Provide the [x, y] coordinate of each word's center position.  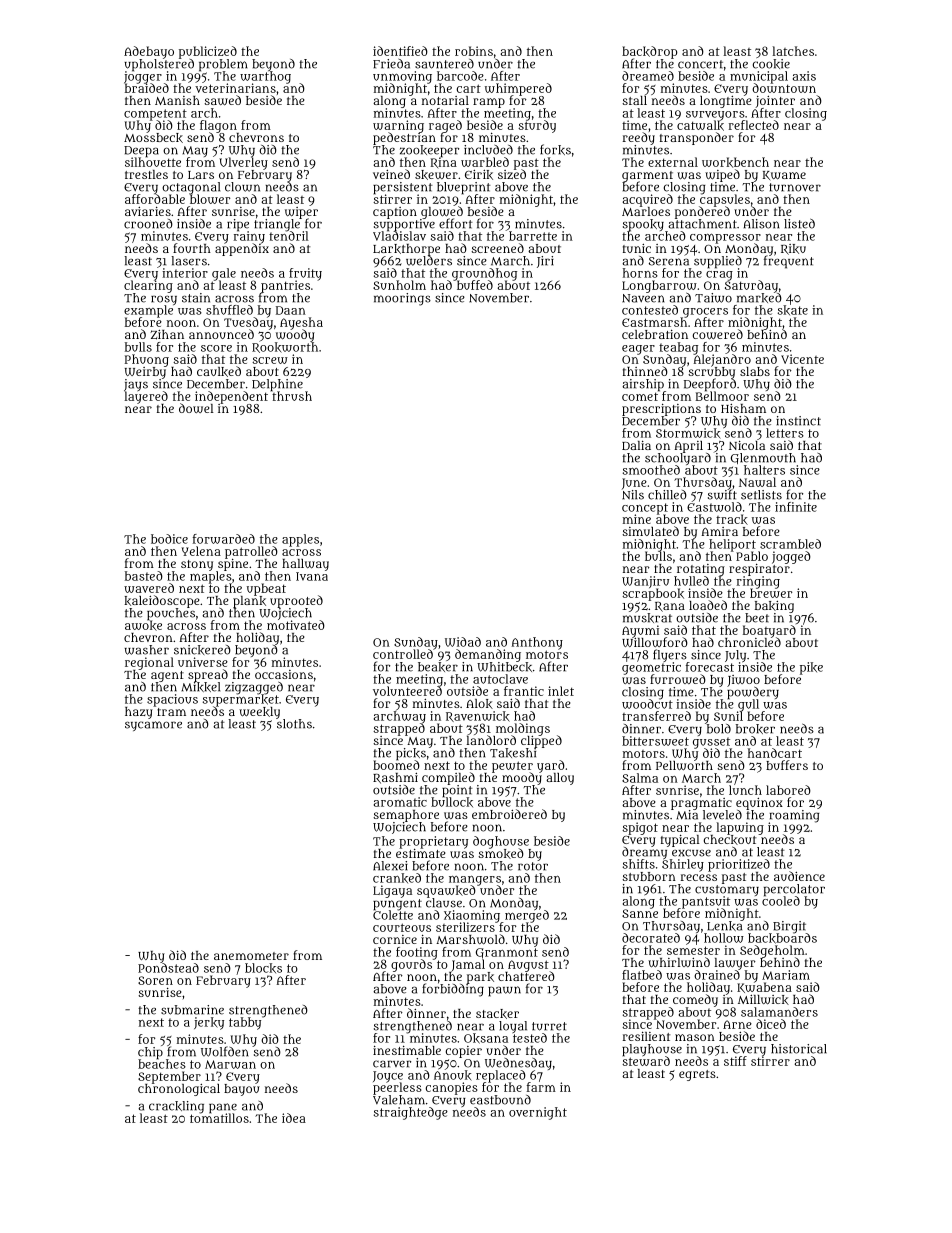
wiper [301, 213]
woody [295, 336]
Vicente [802, 359]
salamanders [779, 1012]
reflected [754, 125]
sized [512, 174]
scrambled [790, 544]
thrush [291, 396]
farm [541, 1087]
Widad [463, 642]
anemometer [251, 956]
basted [144, 576]
